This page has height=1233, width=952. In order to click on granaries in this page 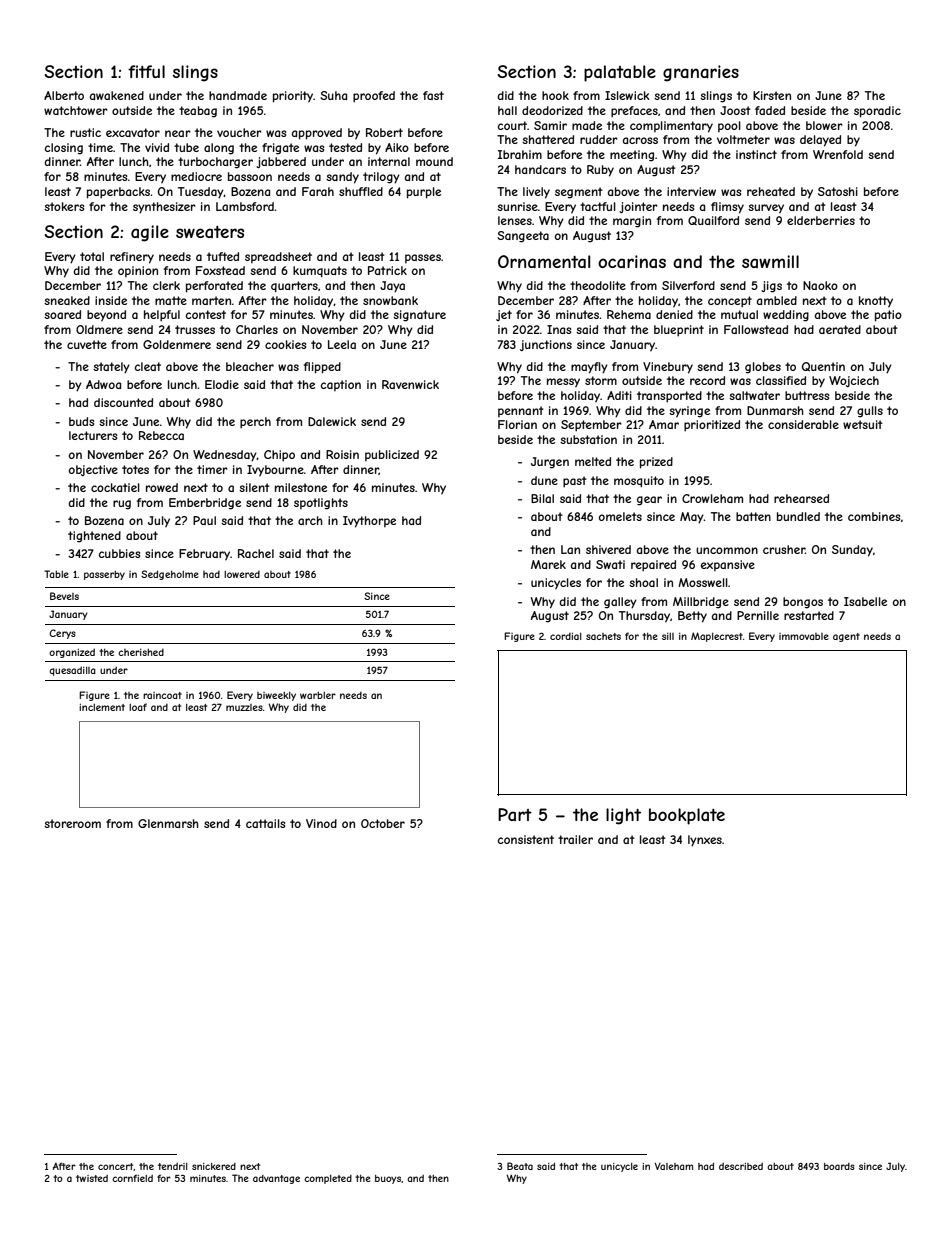, I will do `click(701, 73)`.
